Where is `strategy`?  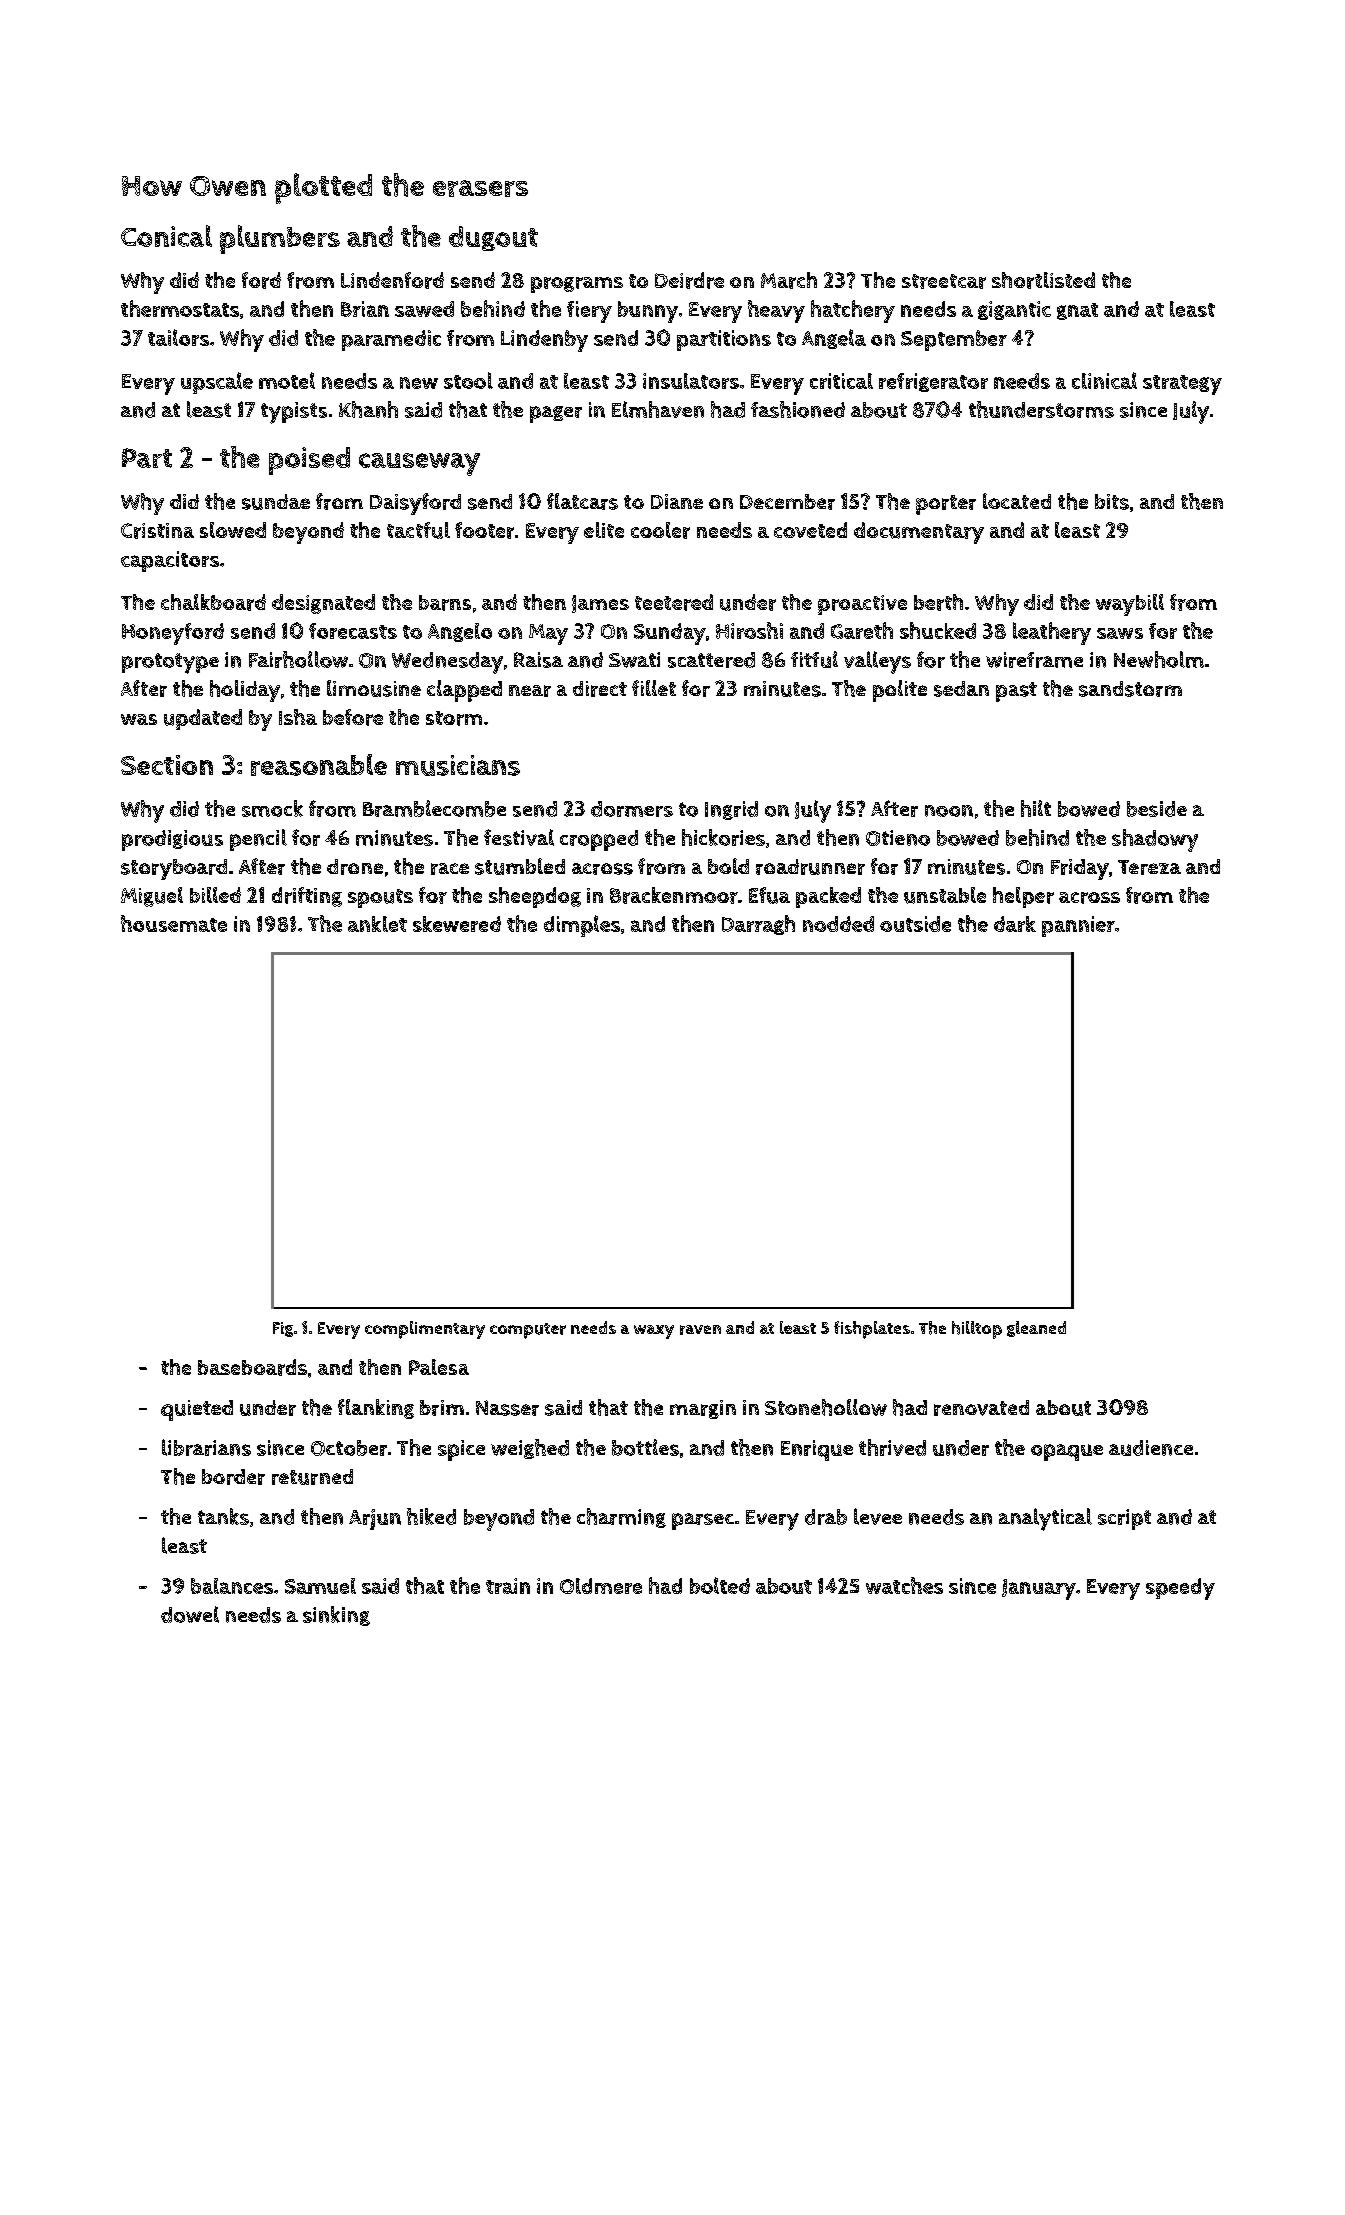
strategy is located at coordinates (1182, 385).
